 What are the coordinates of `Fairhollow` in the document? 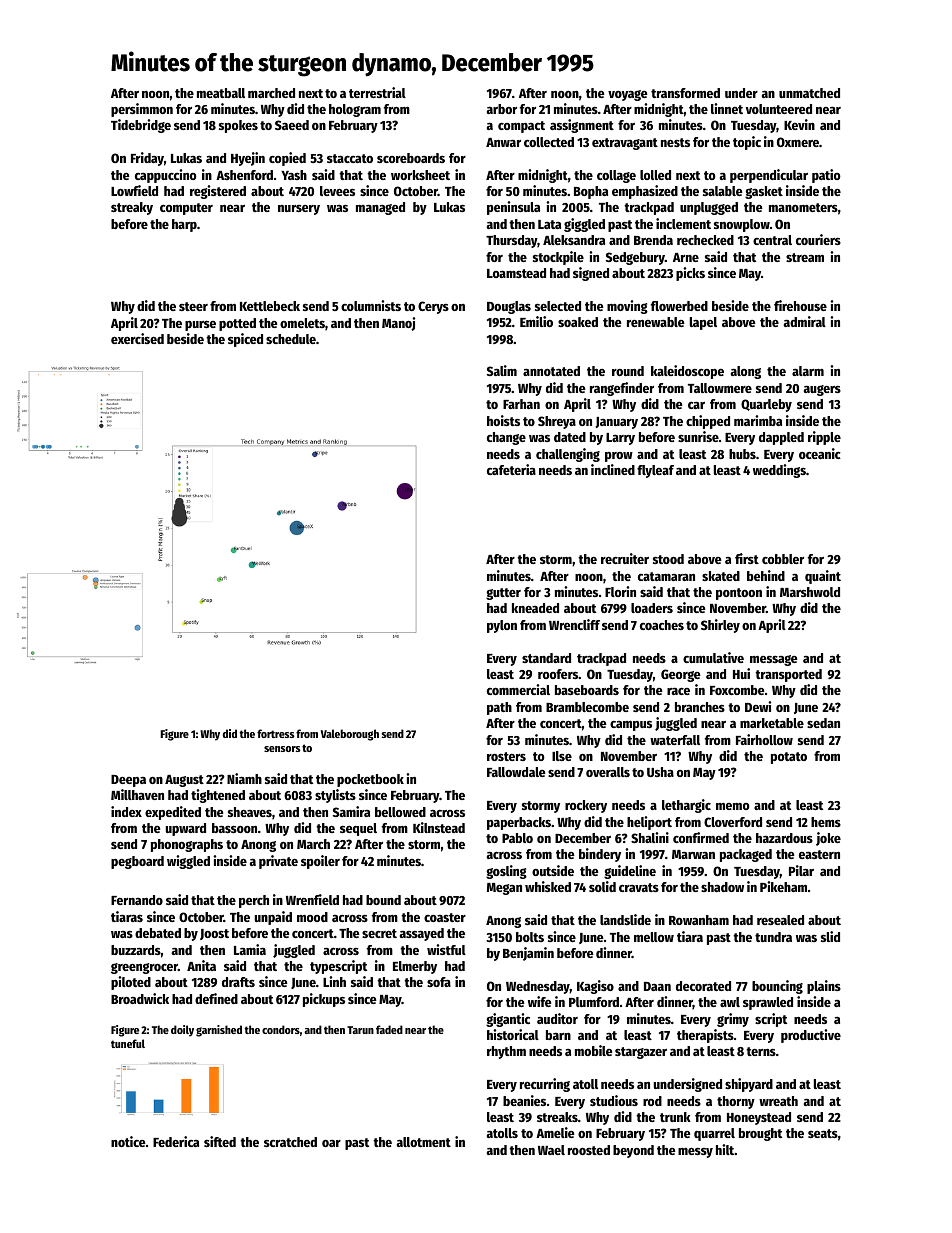 It's located at (764, 739).
